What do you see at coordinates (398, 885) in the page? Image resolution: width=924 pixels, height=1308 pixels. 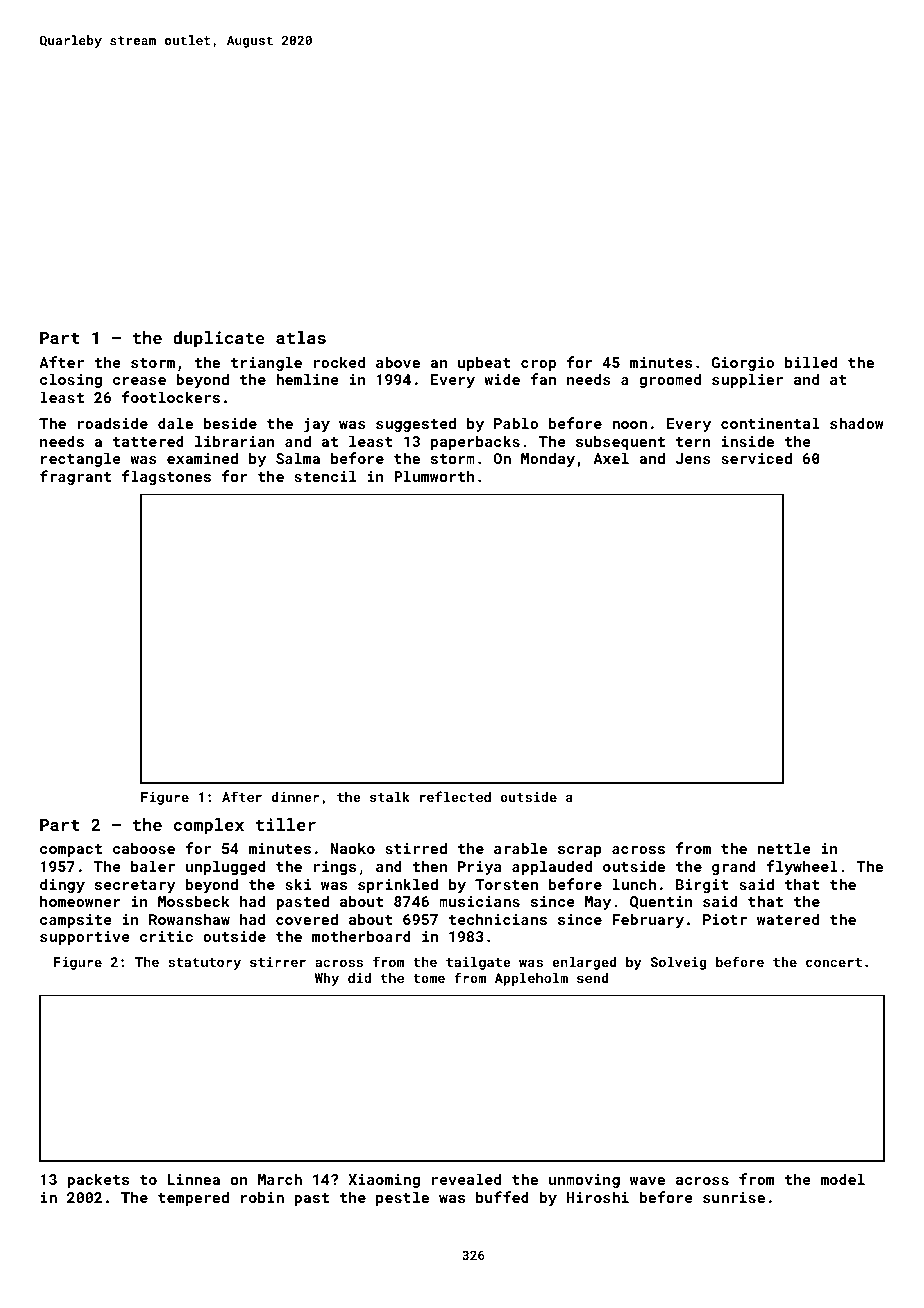 I see `sprinkled` at bounding box center [398, 885].
